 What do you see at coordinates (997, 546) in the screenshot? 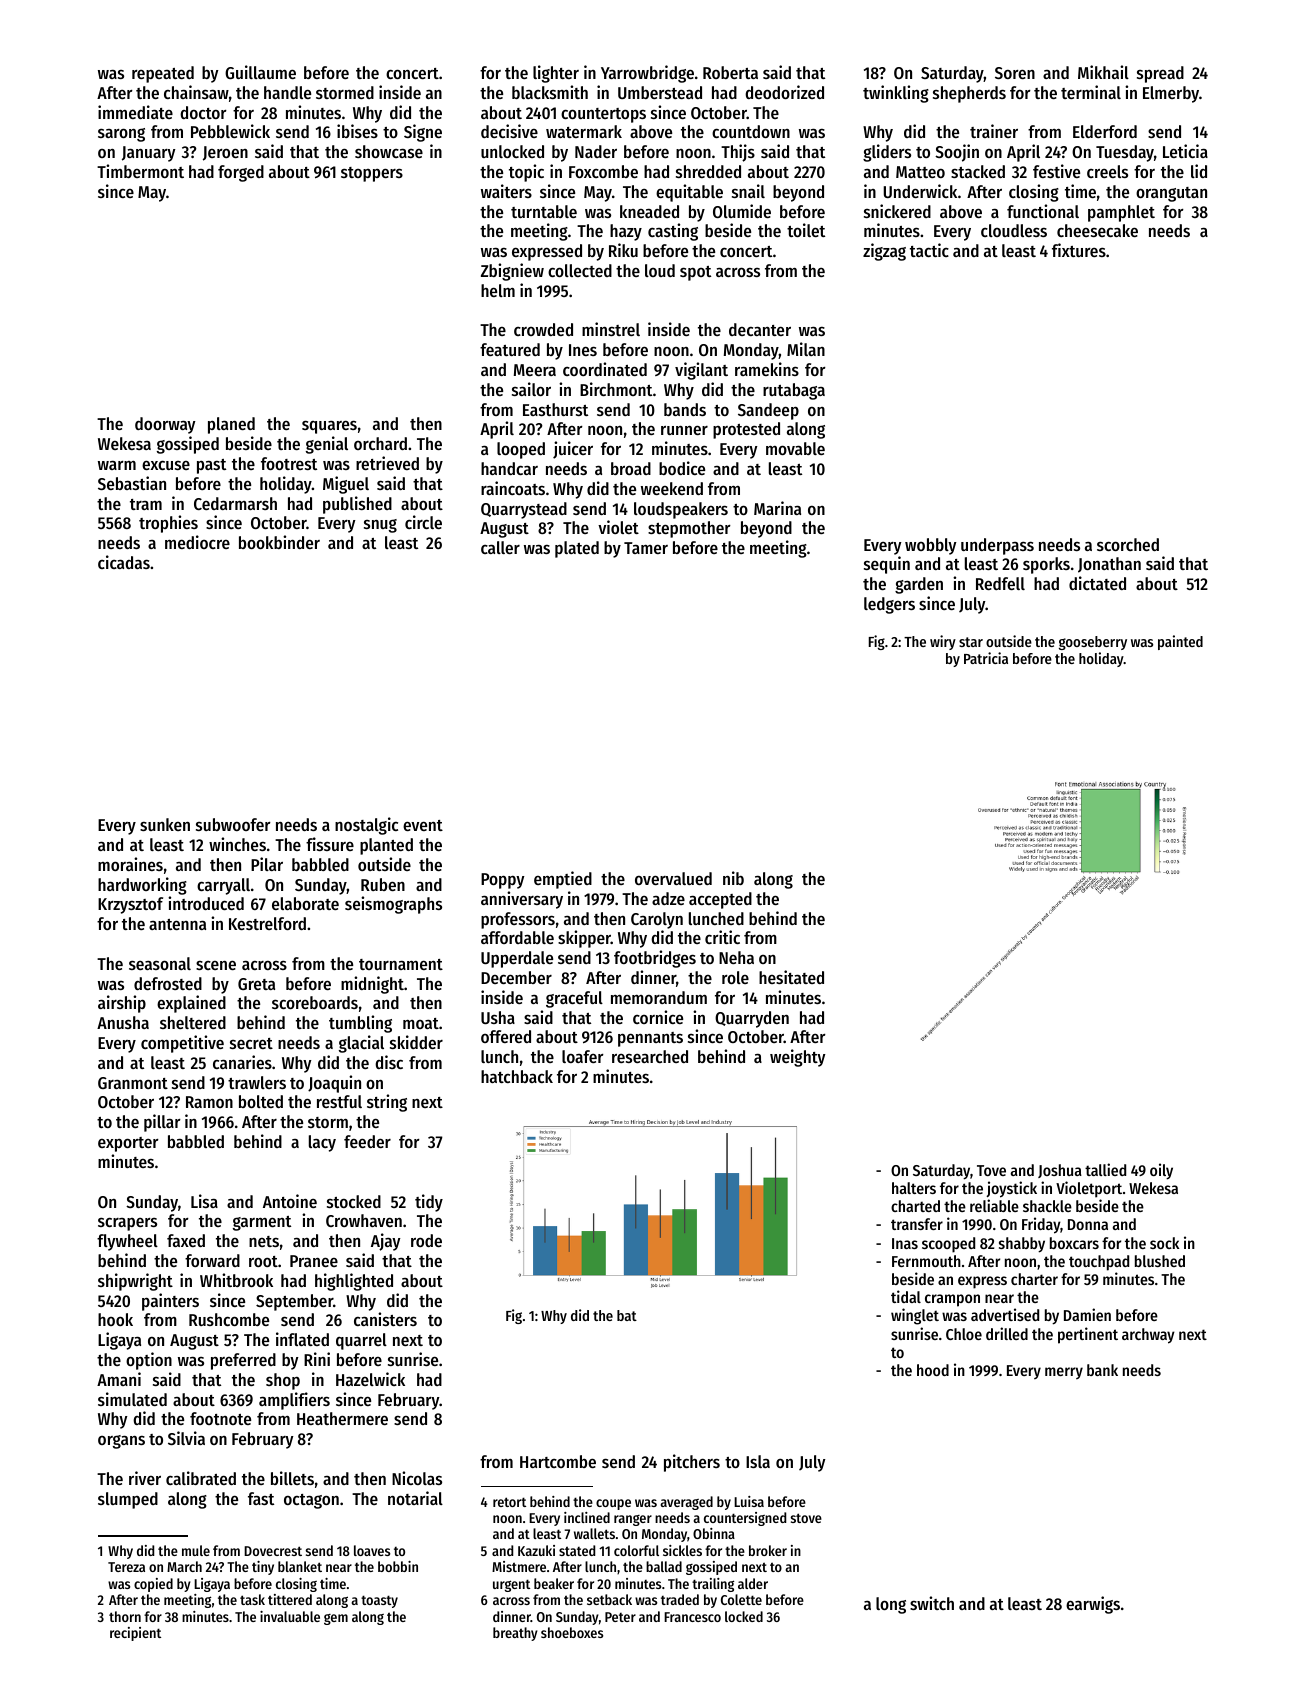
I see `underpass` at bounding box center [997, 546].
